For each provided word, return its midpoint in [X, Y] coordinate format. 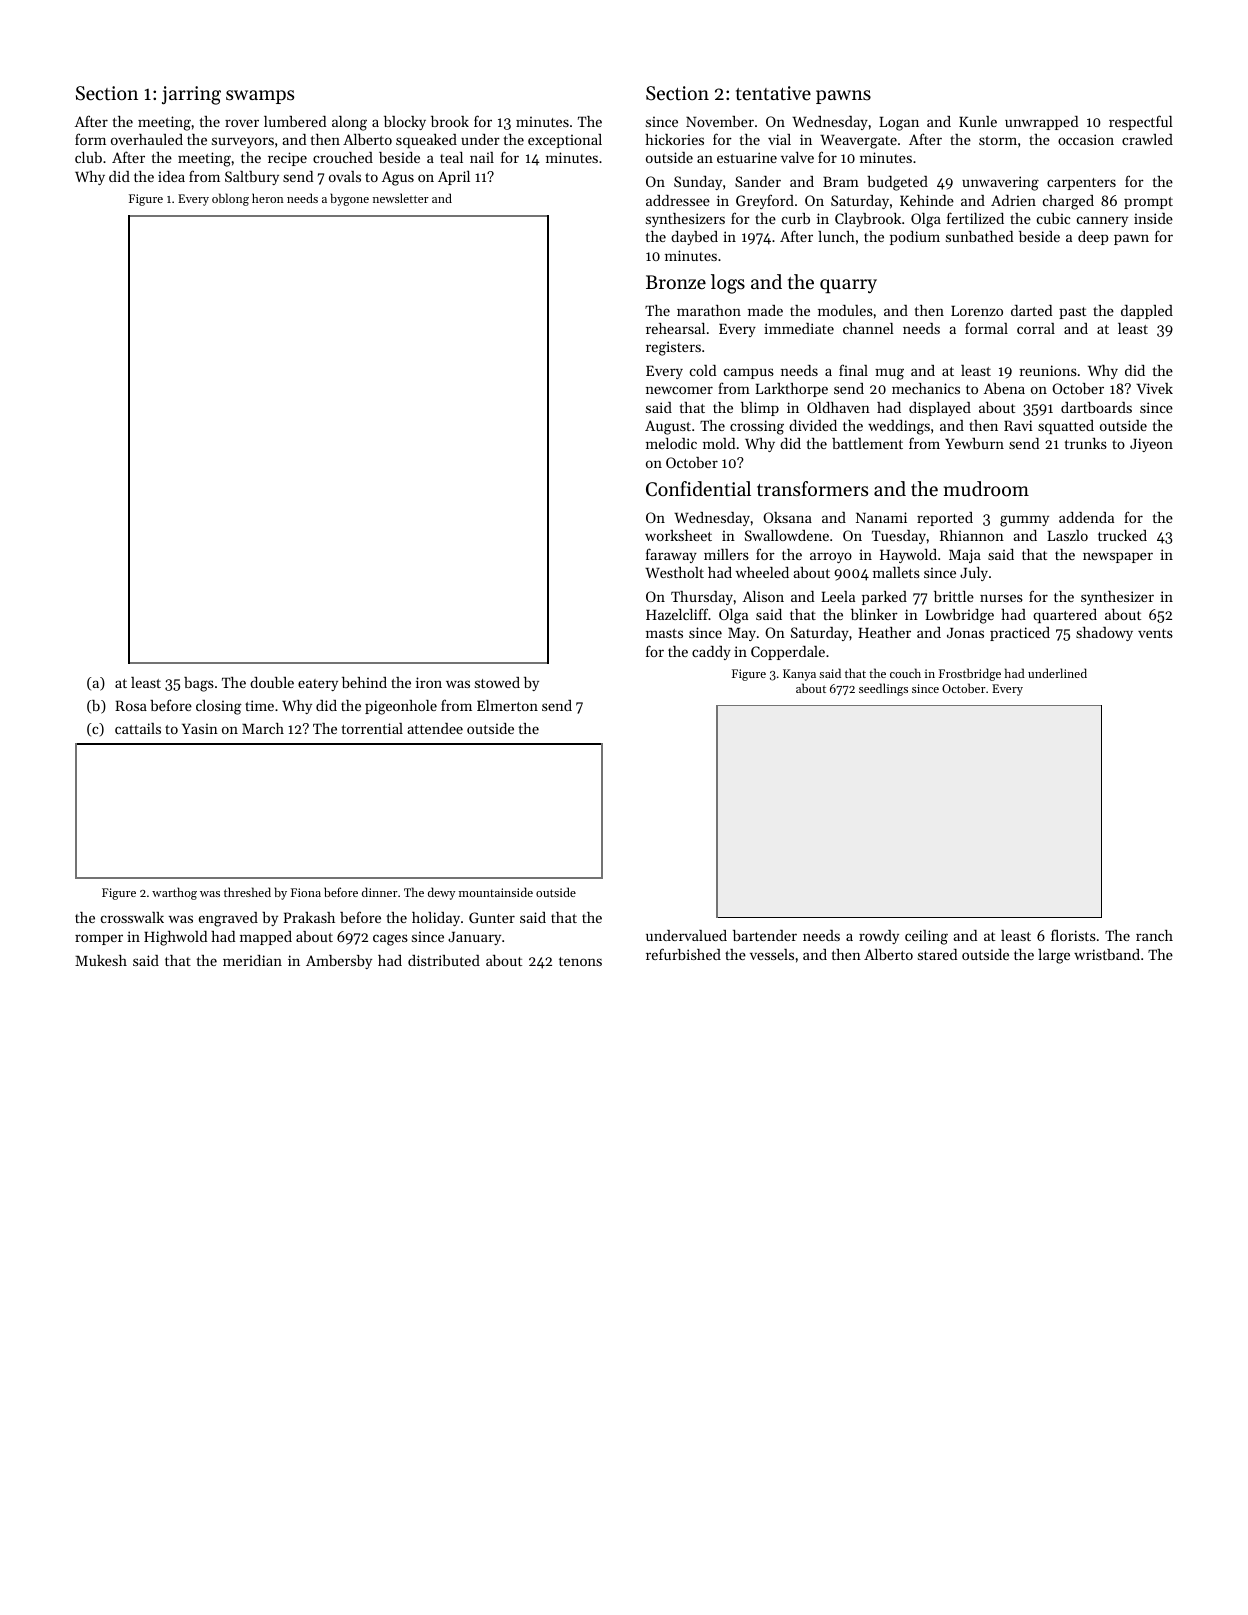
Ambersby [339, 962]
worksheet [678, 535]
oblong [230, 199]
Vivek [1154, 388]
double [272, 682]
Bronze [676, 282]
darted [1031, 310]
